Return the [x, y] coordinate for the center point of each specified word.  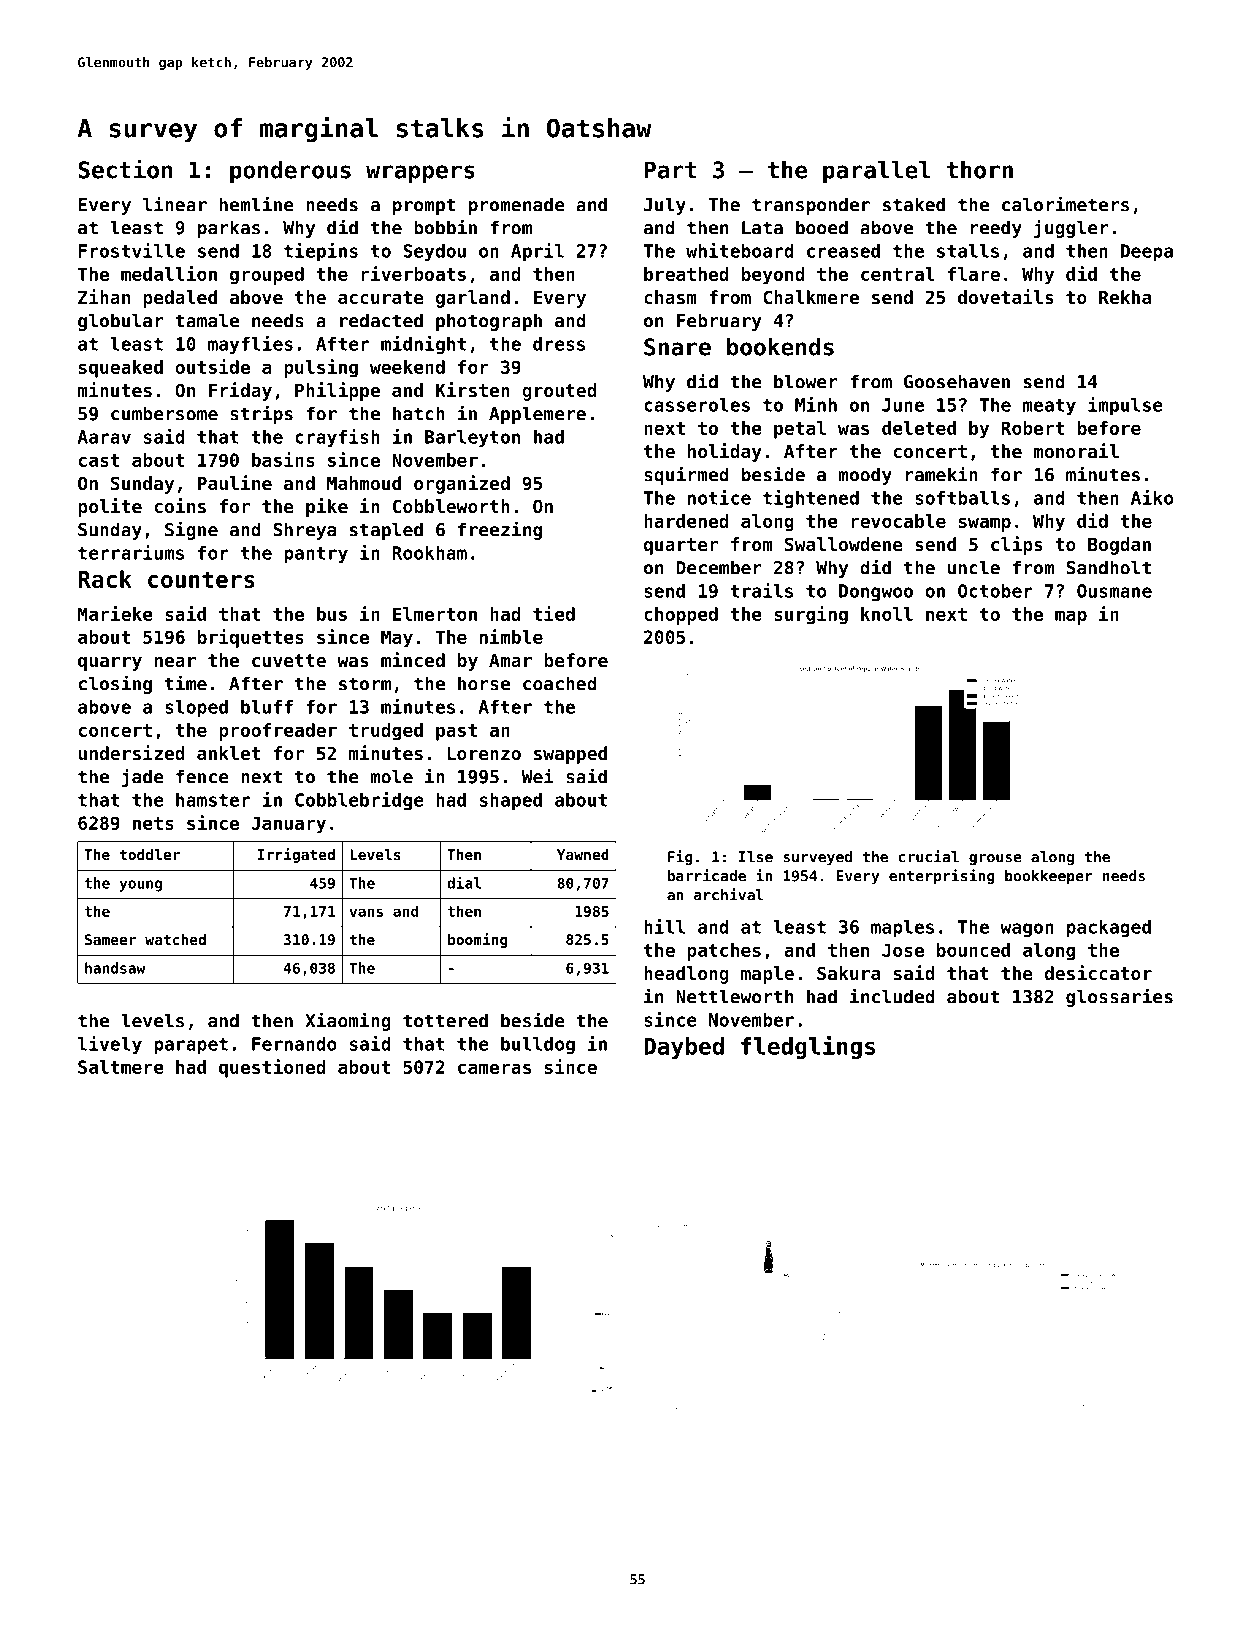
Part [670, 170]
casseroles [697, 405]
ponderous [290, 172]
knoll [887, 614]
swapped [570, 755]
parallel [877, 172]
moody [865, 476]
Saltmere [121, 1067]
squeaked [121, 369]
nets [153, 823]
